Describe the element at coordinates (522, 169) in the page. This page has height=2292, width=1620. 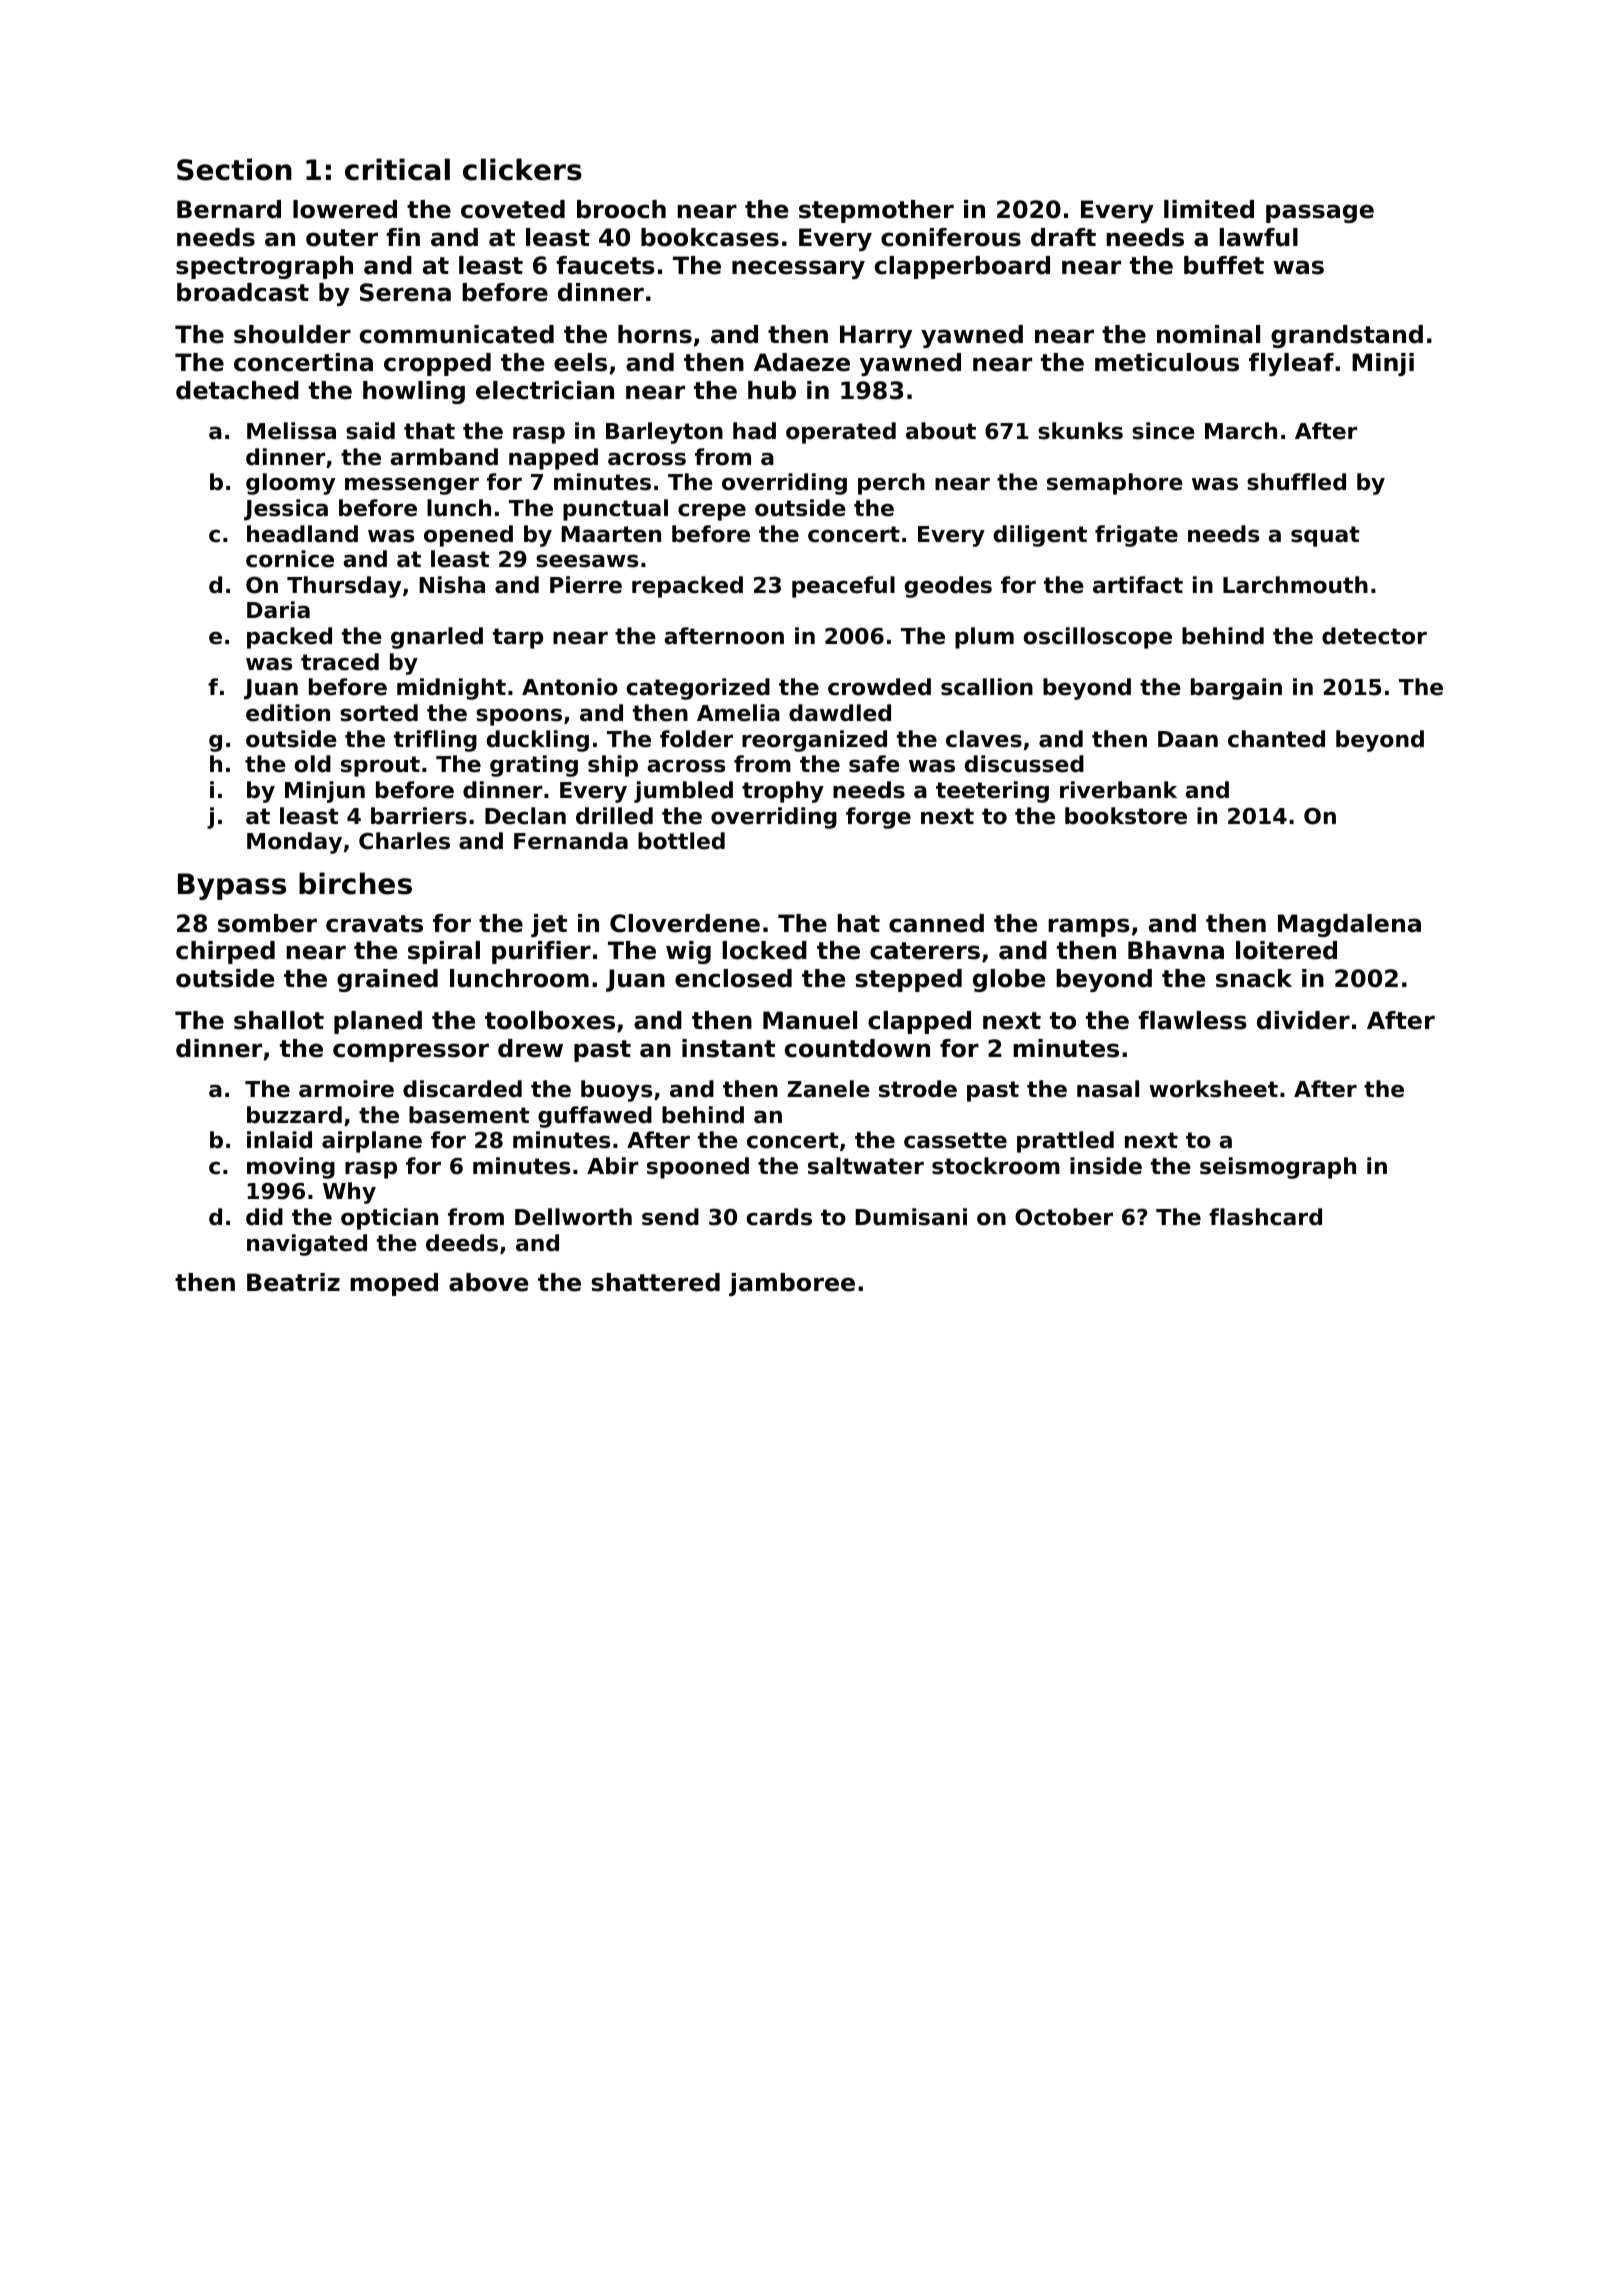
I see `clickers` at that location.
